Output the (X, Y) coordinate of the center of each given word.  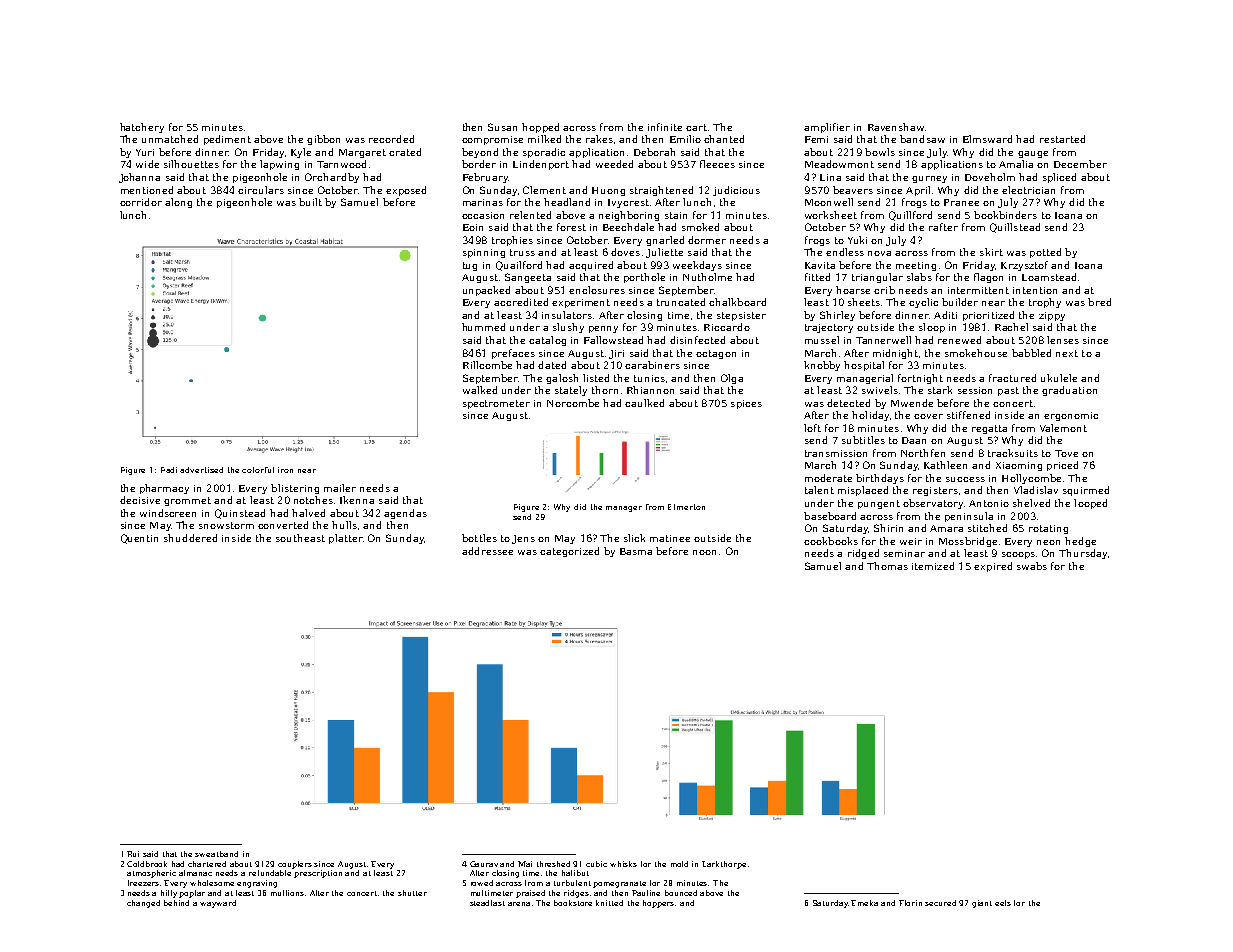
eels (1003, 903)
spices (746, 404)
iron (285, 470)
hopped (540, 128)
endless (845, 252)
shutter (412, 893)
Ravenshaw (896, 127)
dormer (707, 240)
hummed (483, 327)
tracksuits (1013, 453)
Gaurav (484, 864)
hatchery (142, 128)
